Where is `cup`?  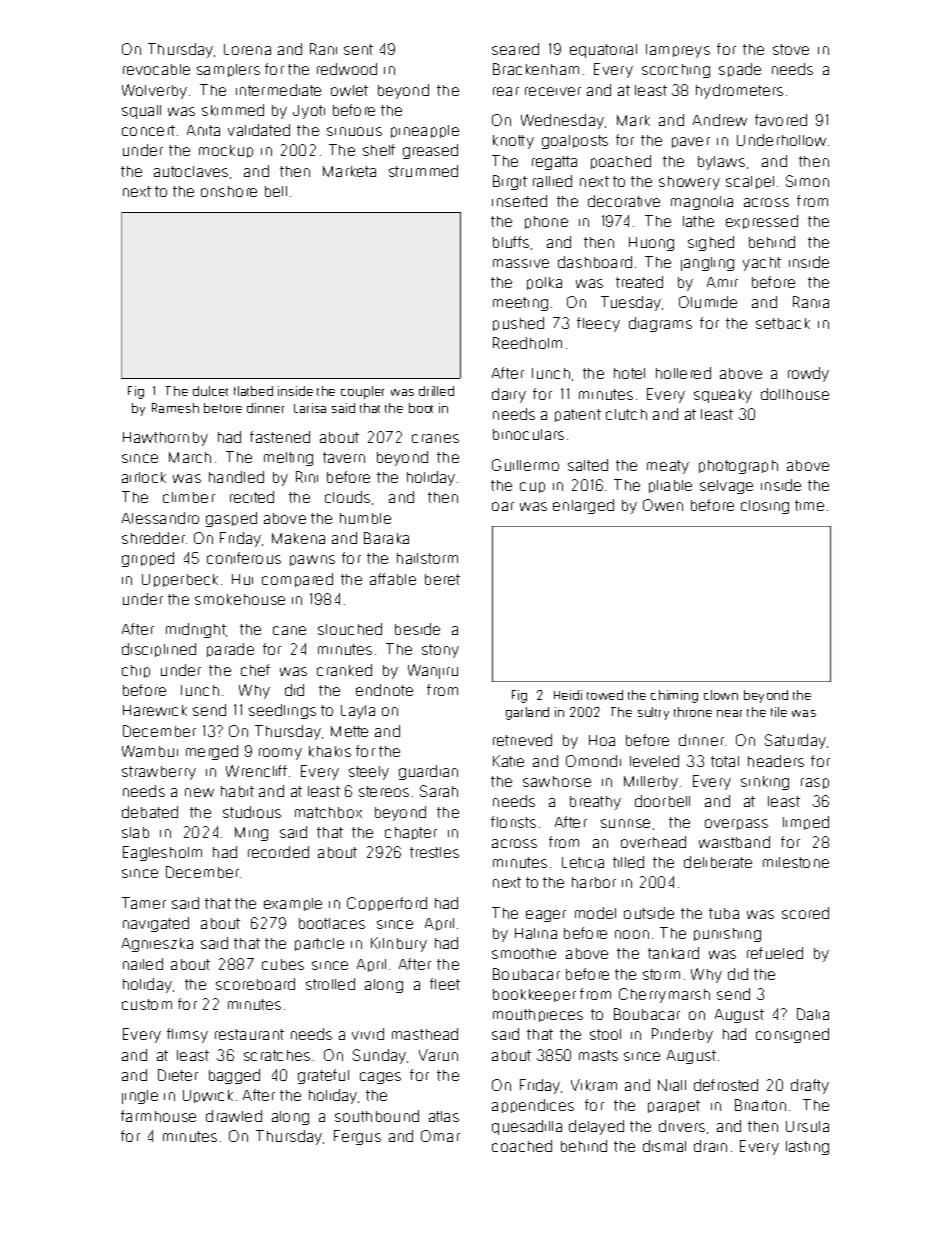 cup is located at coordinates (532, 487).
